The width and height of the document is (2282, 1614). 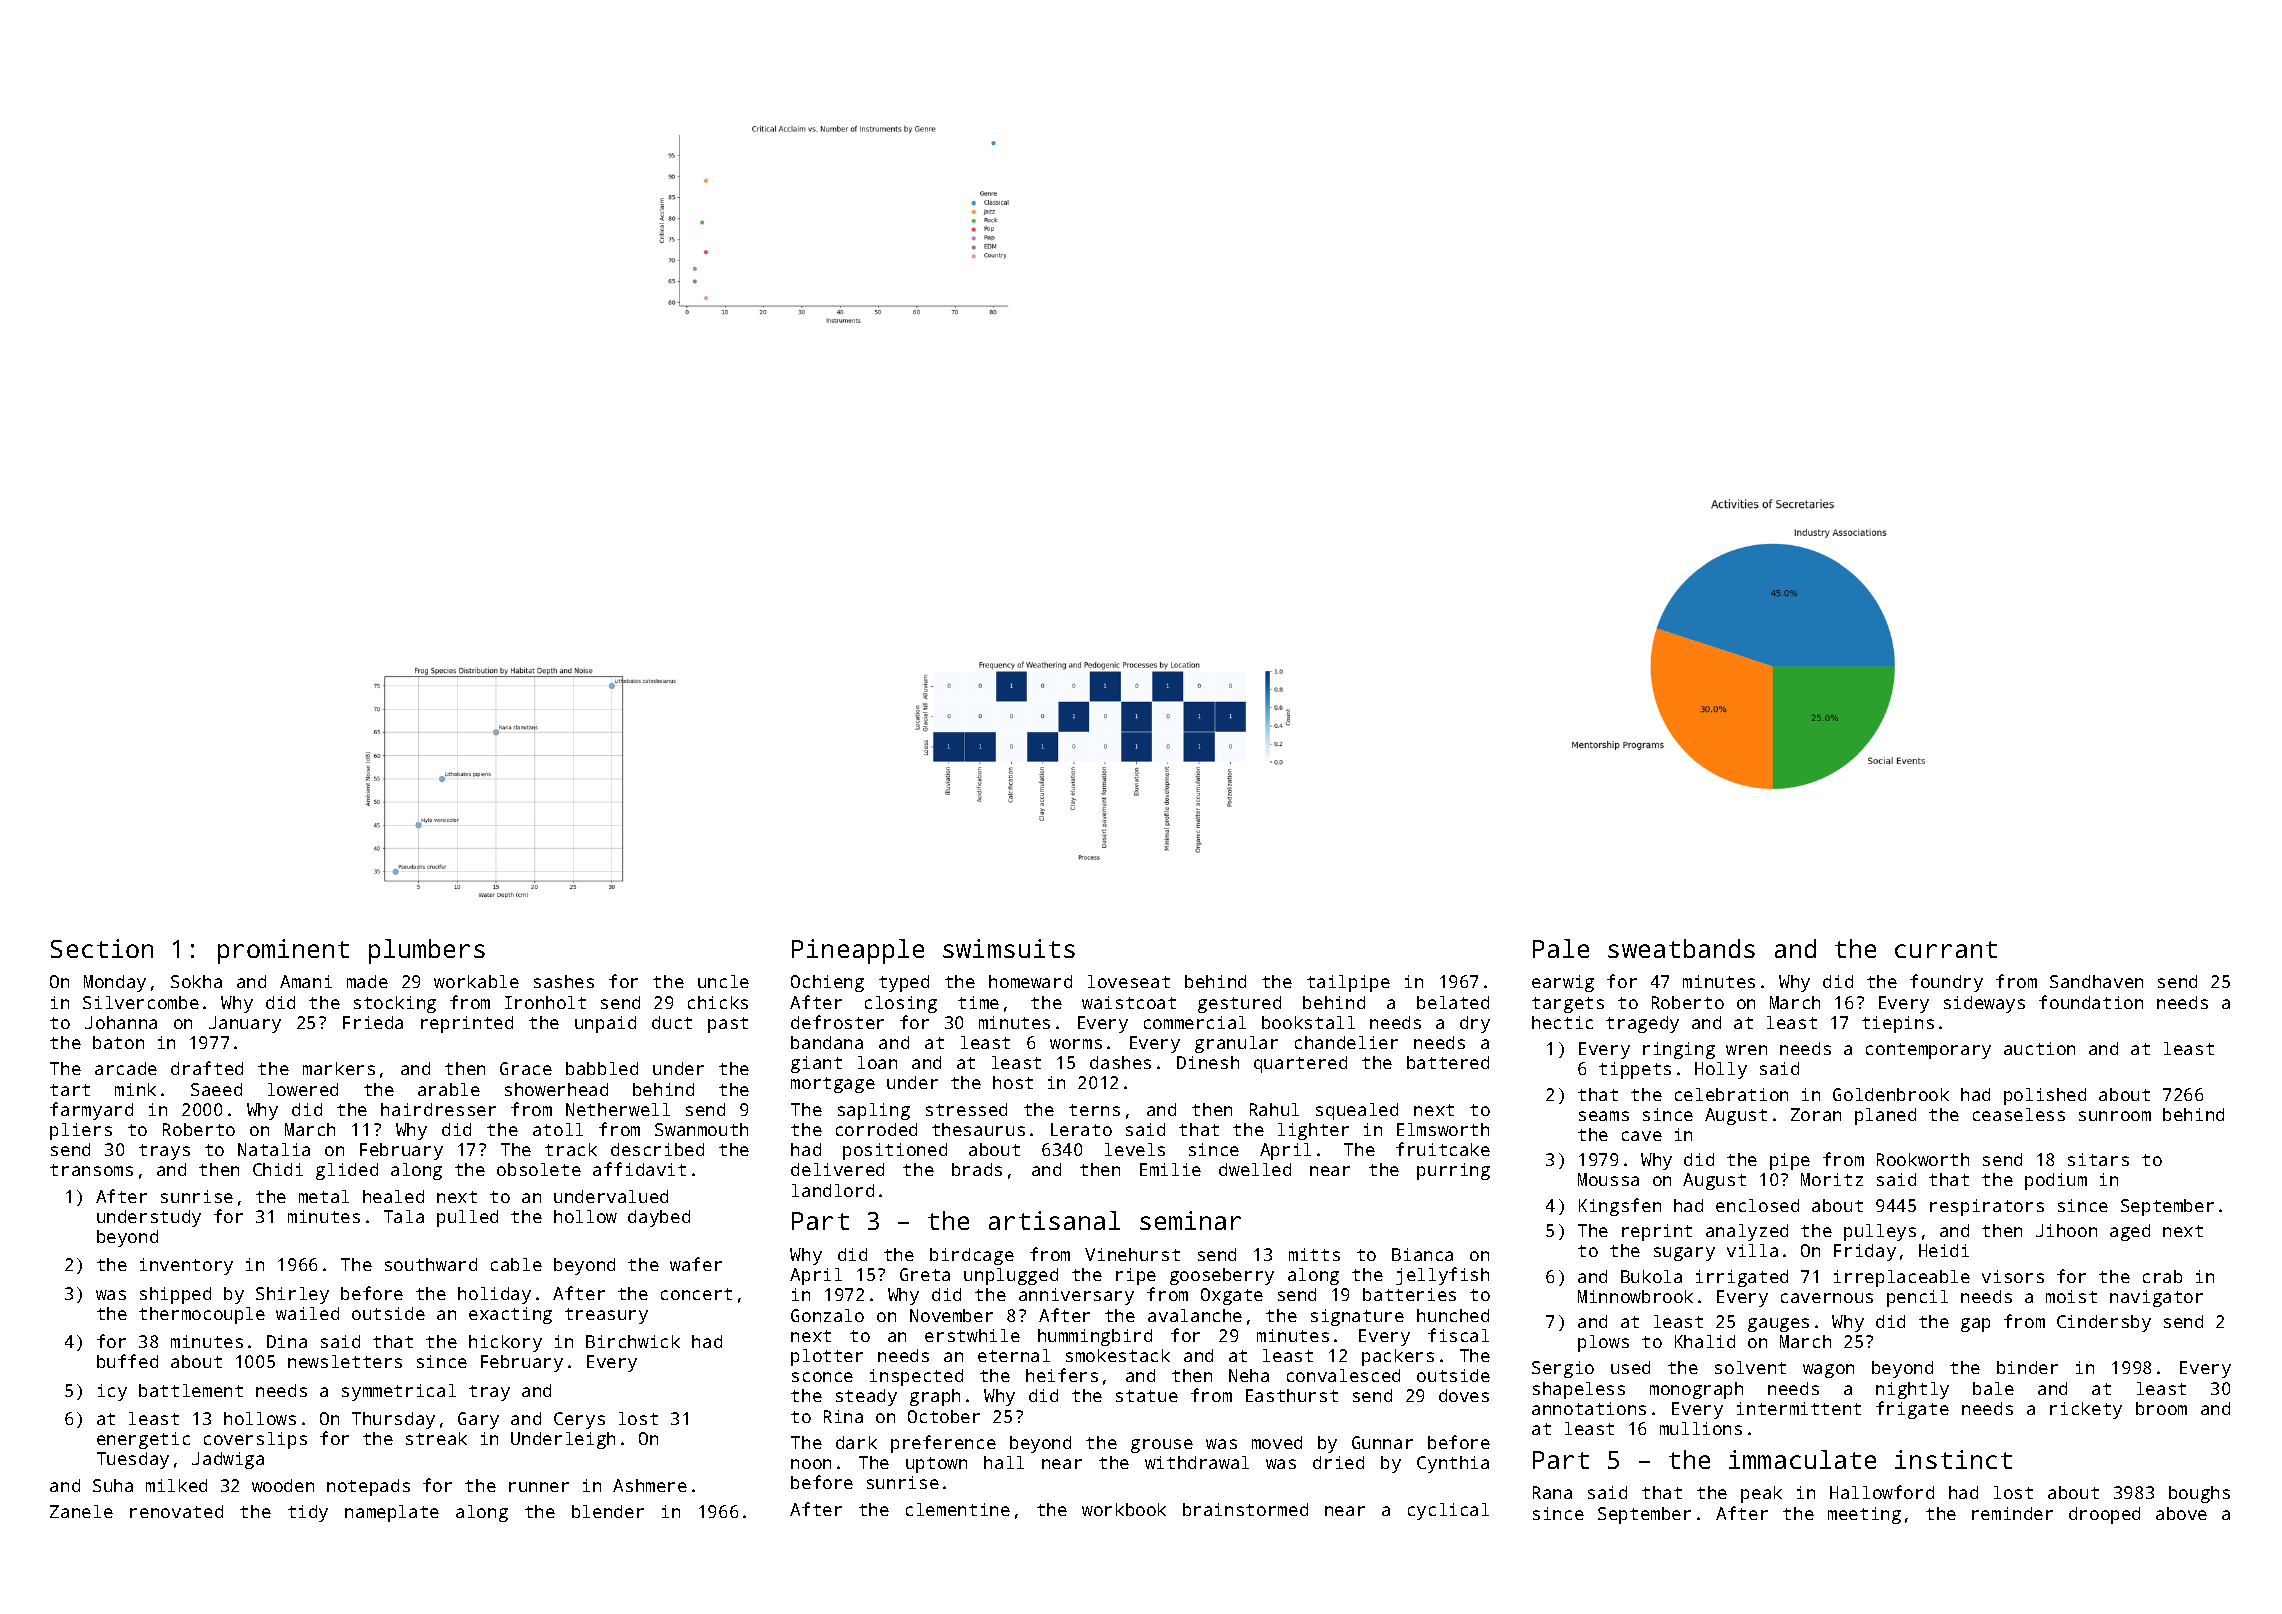 I want to click on icy, so click(x=112, y=1392).
